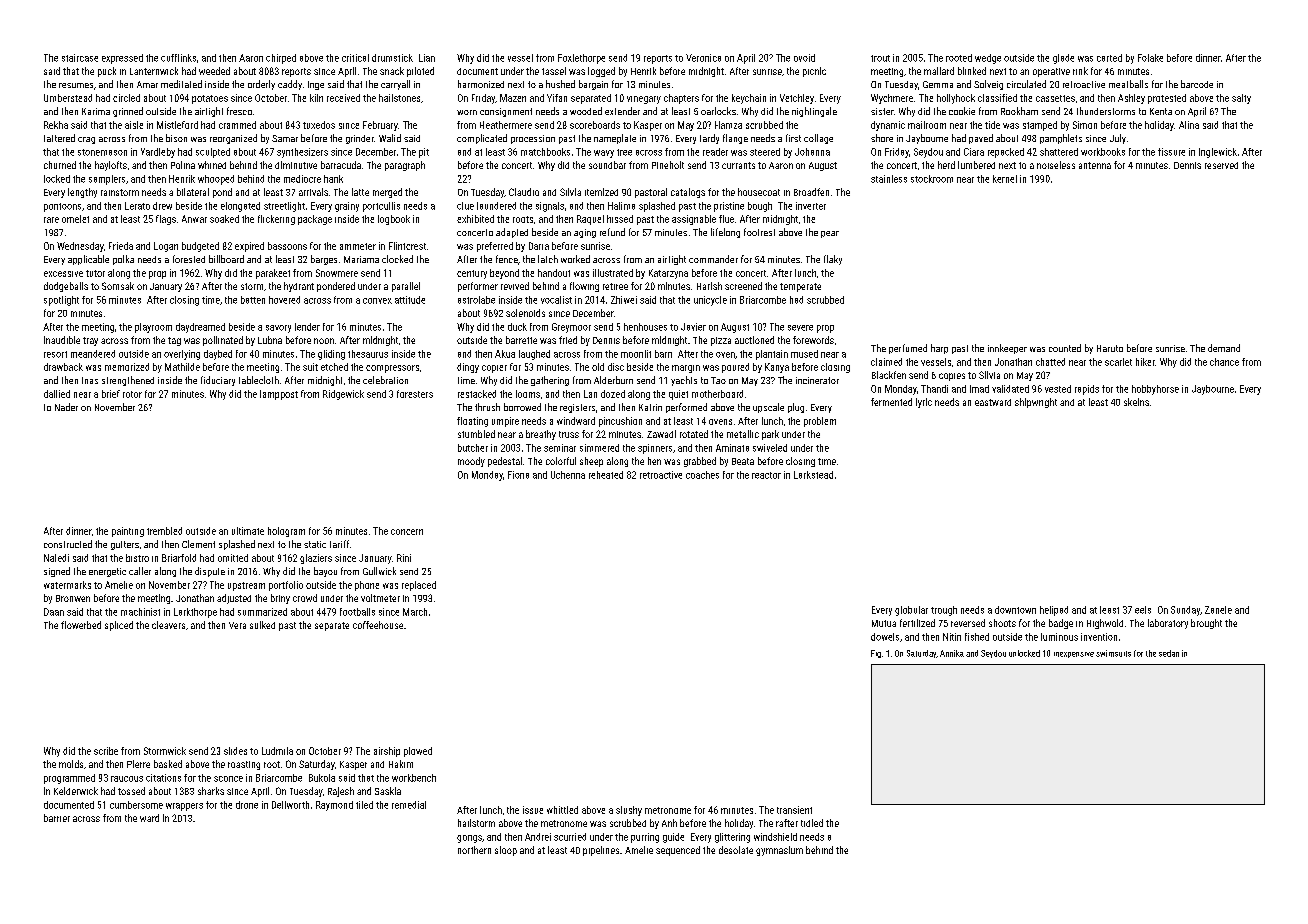 This screenshot has height=924, width=1308. I want to click on gymnasium, so click(779, 851).
